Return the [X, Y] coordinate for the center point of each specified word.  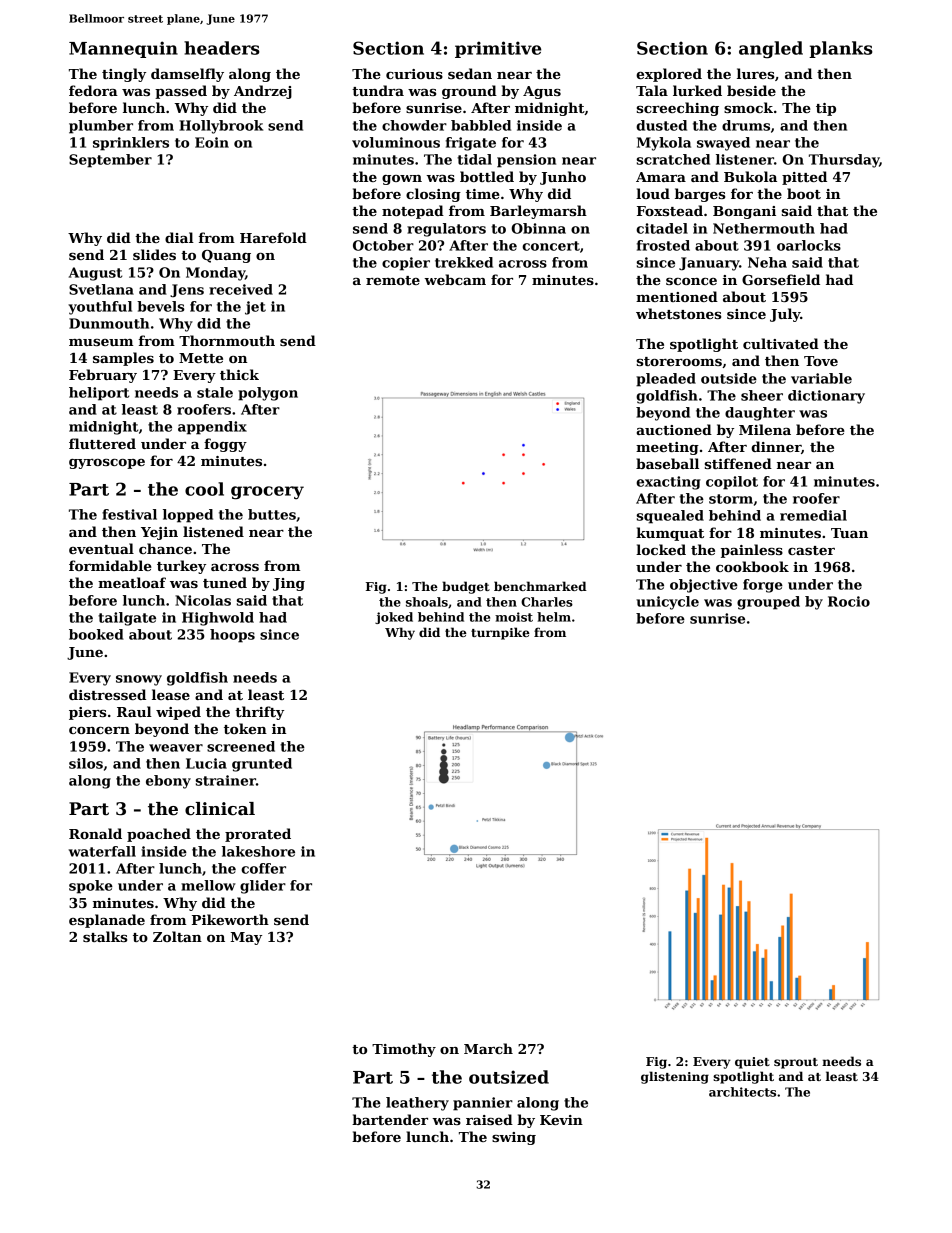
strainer [226, 780]
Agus [542, 92]
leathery [417, 1104]
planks [841, 49]
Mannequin [123, 49]
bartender [390, 1119]
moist [514, 617]
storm [731, 499]
